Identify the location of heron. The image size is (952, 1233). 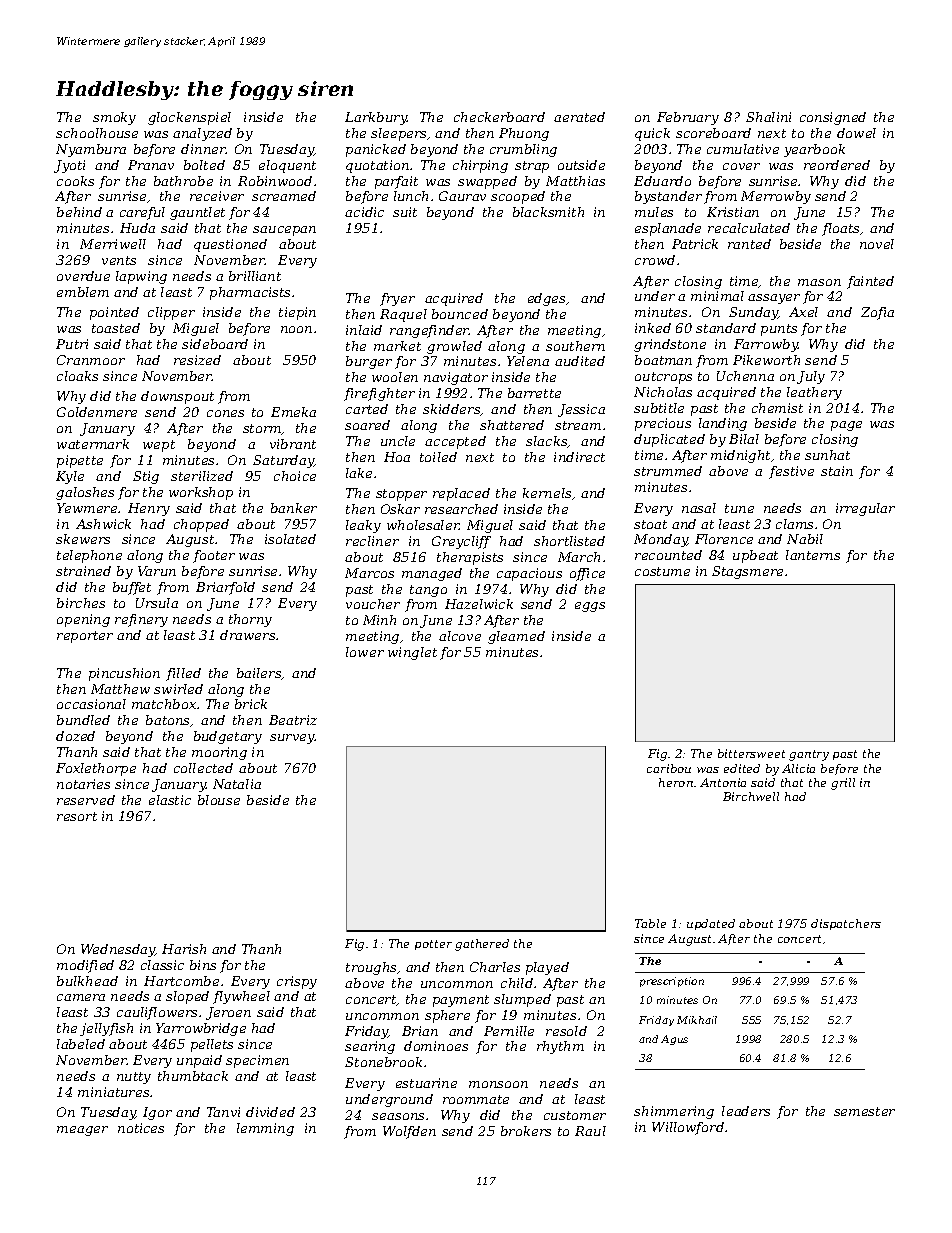
(676, 782).
